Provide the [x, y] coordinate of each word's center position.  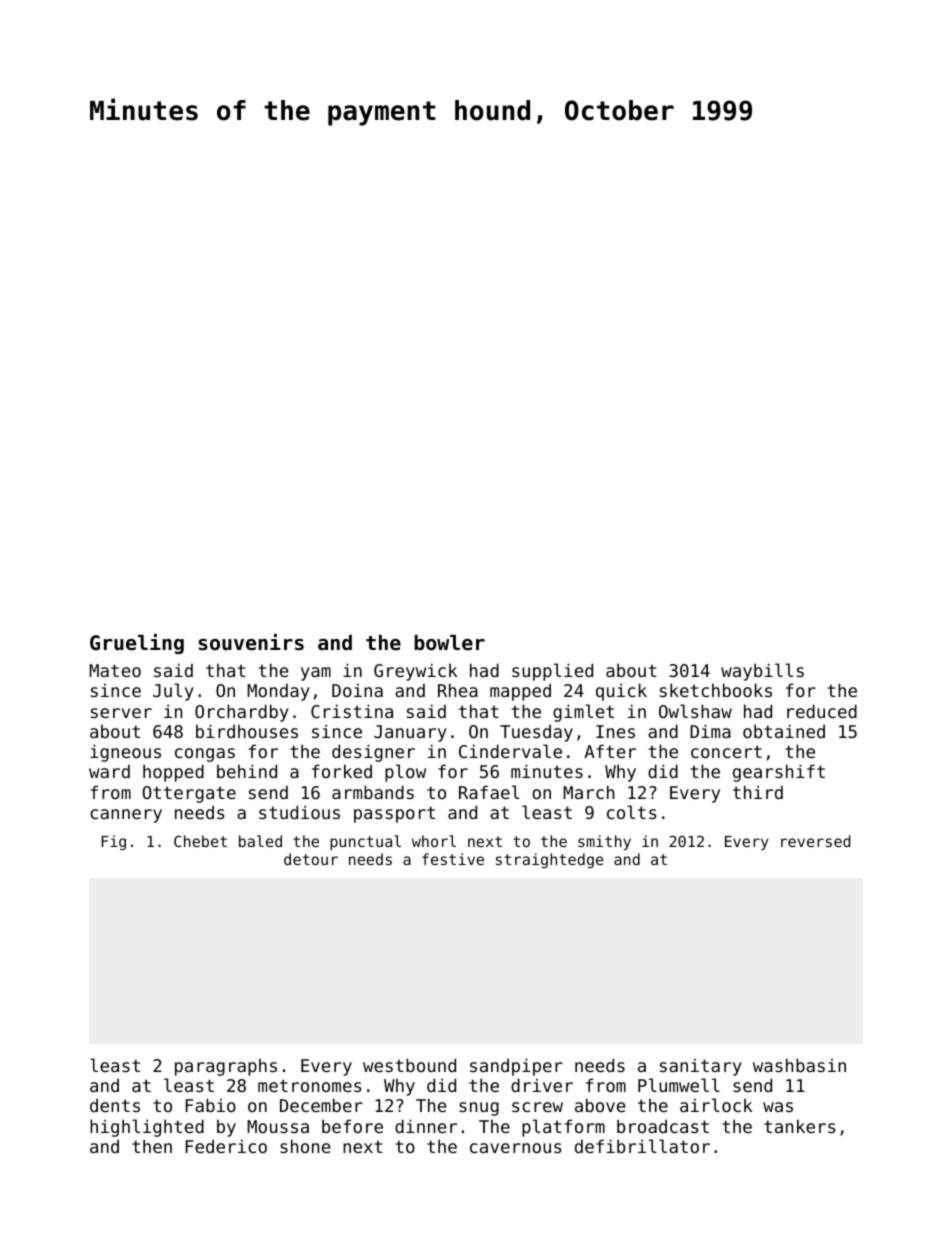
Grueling [137, 644]
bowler [449, 643]
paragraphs [226, 1067]
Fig [113, 842]
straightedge [549, 860]
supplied [552, 672]
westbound [409, 1065]
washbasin [799, 1065]
